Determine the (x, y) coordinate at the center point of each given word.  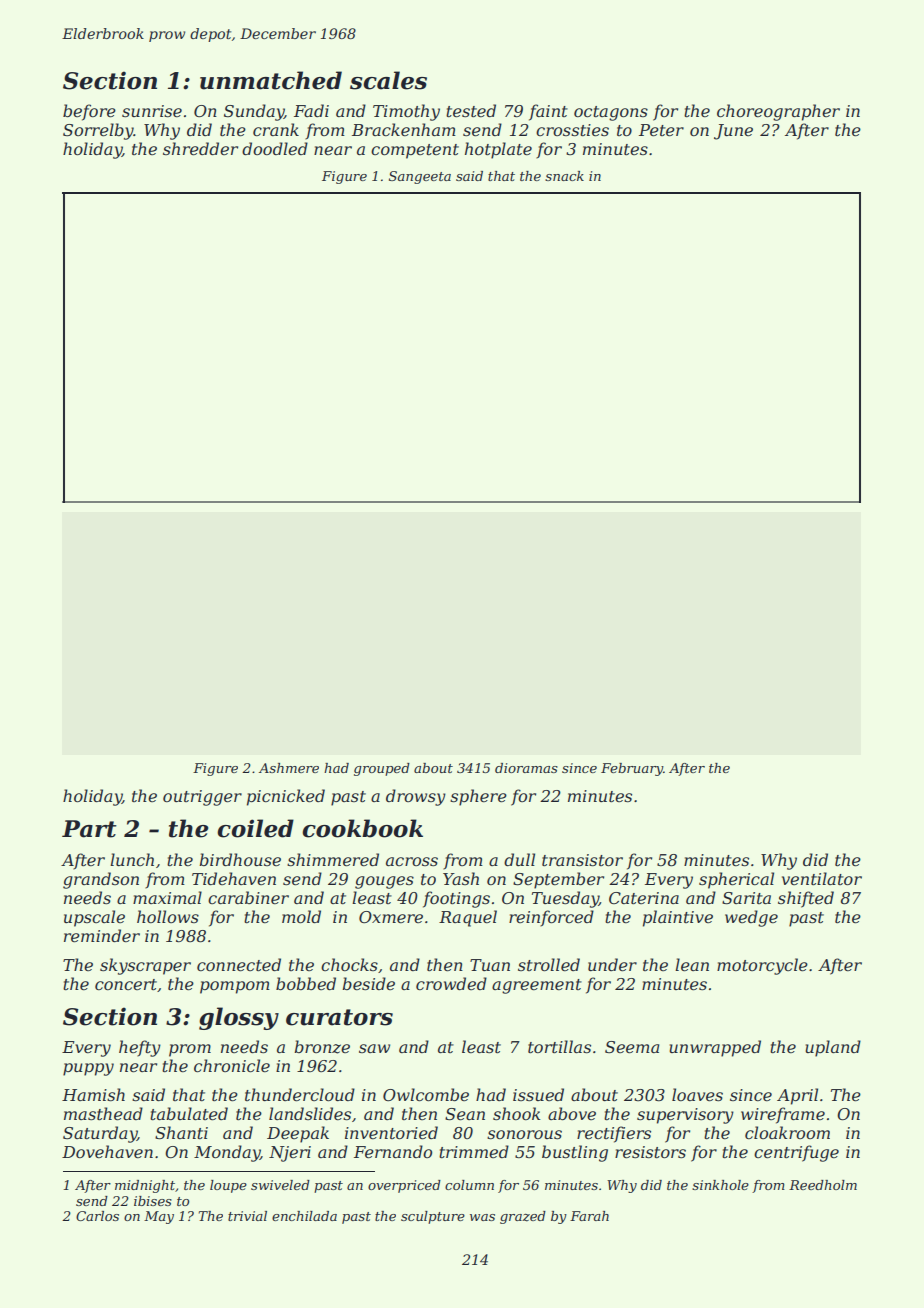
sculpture (433, 1217)
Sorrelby (98, 131)
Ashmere (289, 768)
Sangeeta (420, 177)
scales (388, 80)
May (159, 1217)
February (632, 769)
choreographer (778, 112)
